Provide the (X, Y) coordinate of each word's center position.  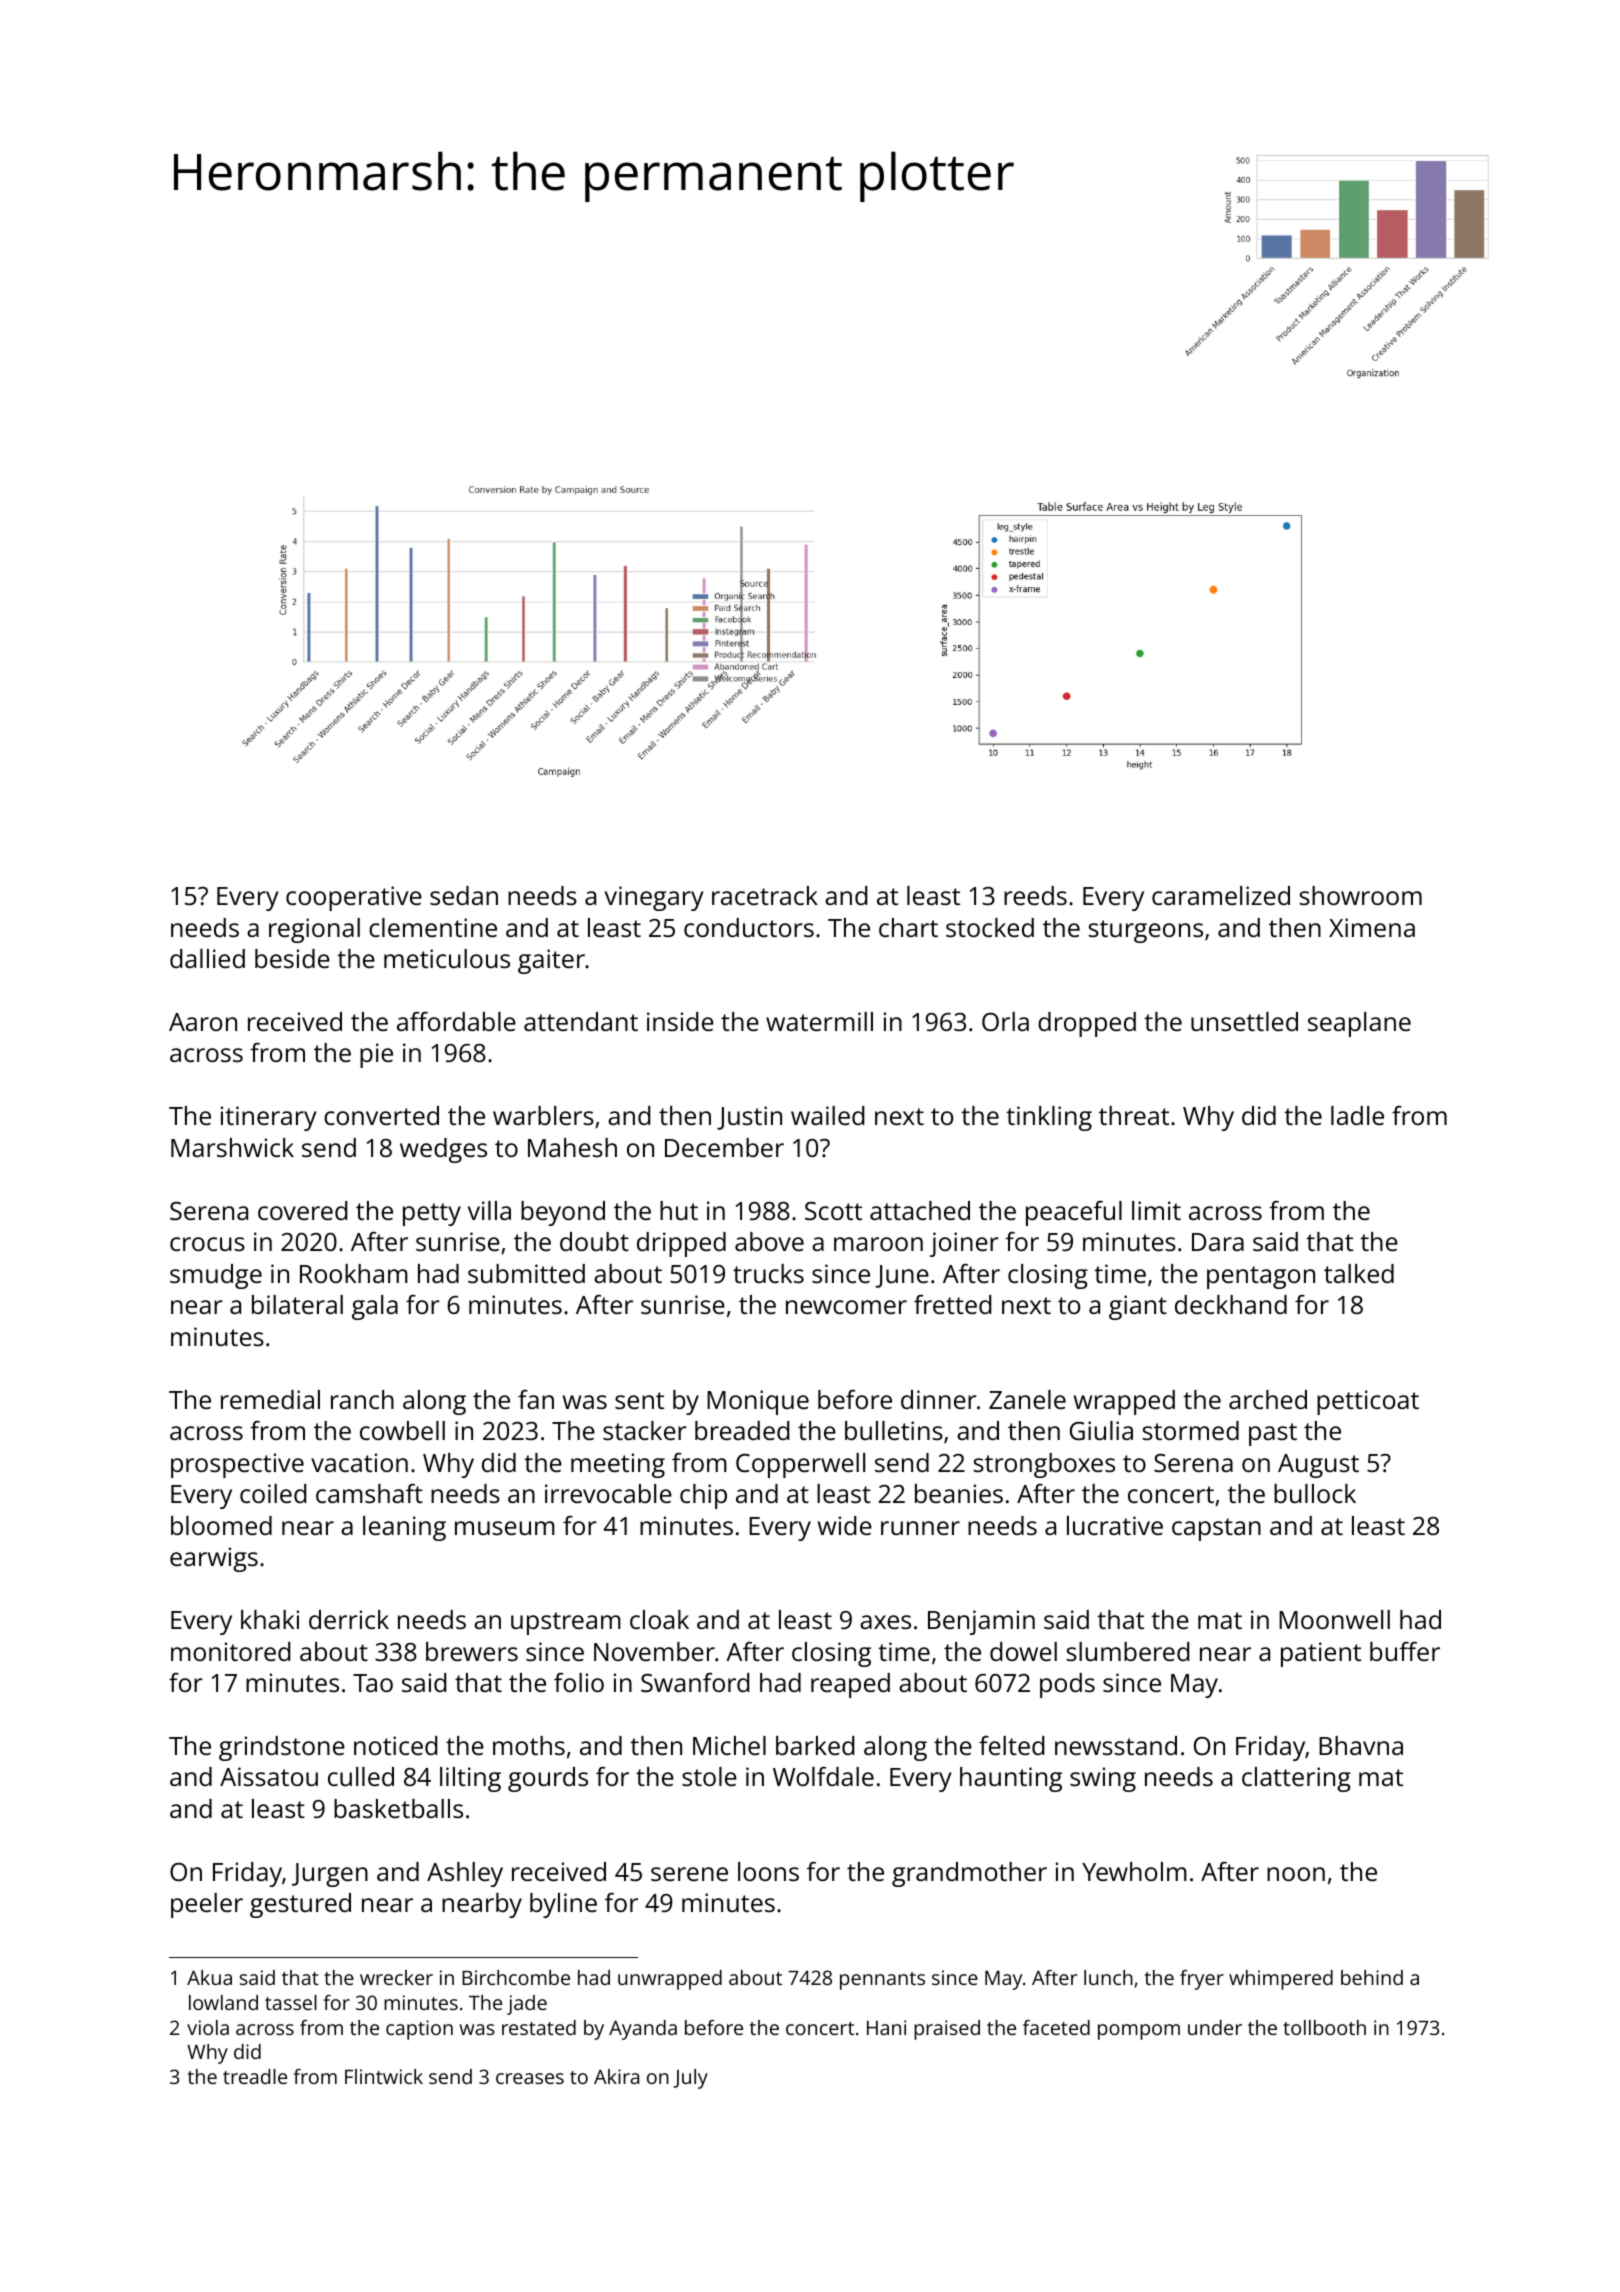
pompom (1139, 2032)
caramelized (1221, 895)
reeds (1035, 895)
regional (314, 930)
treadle (255, 2076)
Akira (616, 2076)
